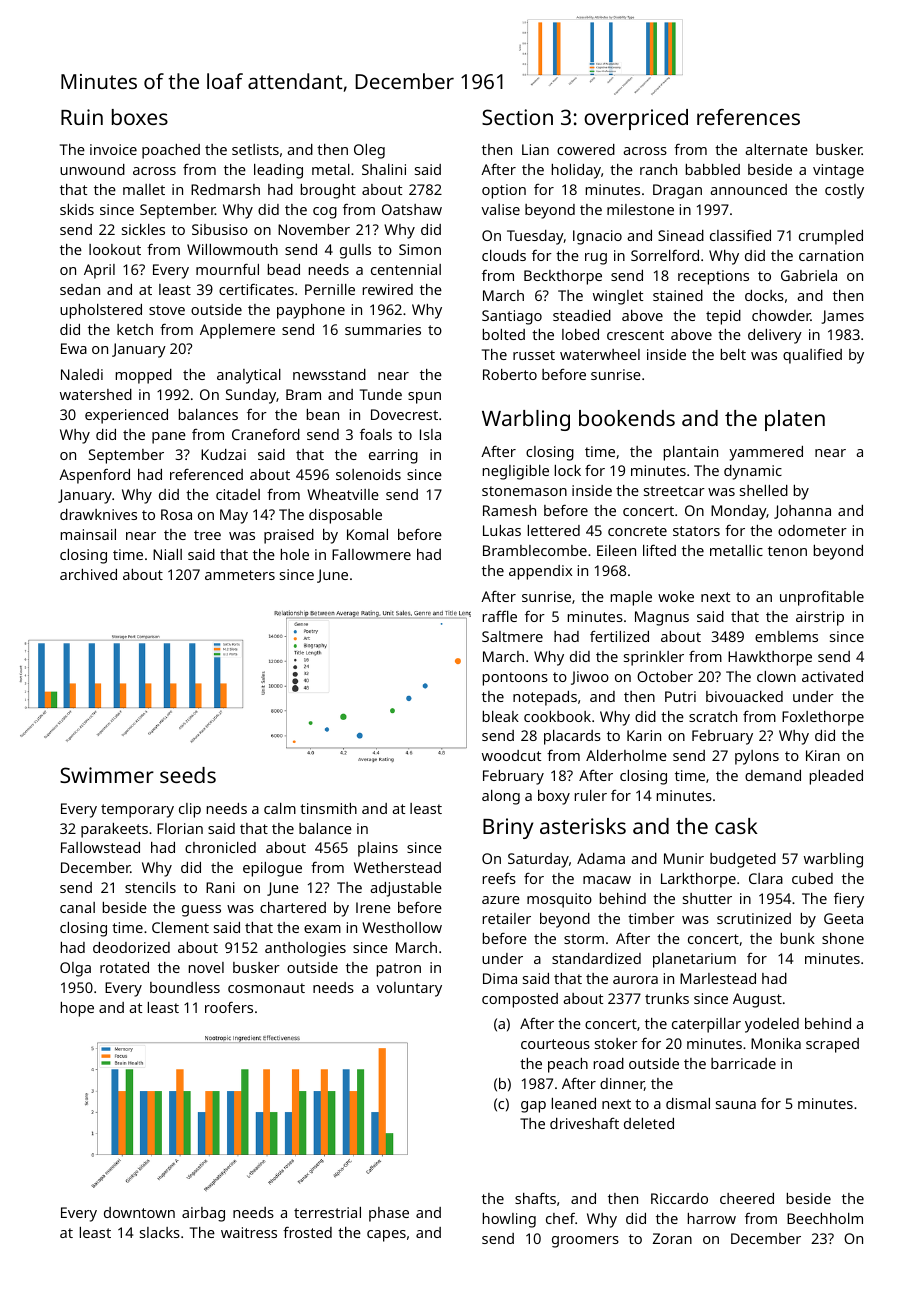 The height and width of the screenshot is (1308, 924). I want to click on downtown, so click(139, 1212).
